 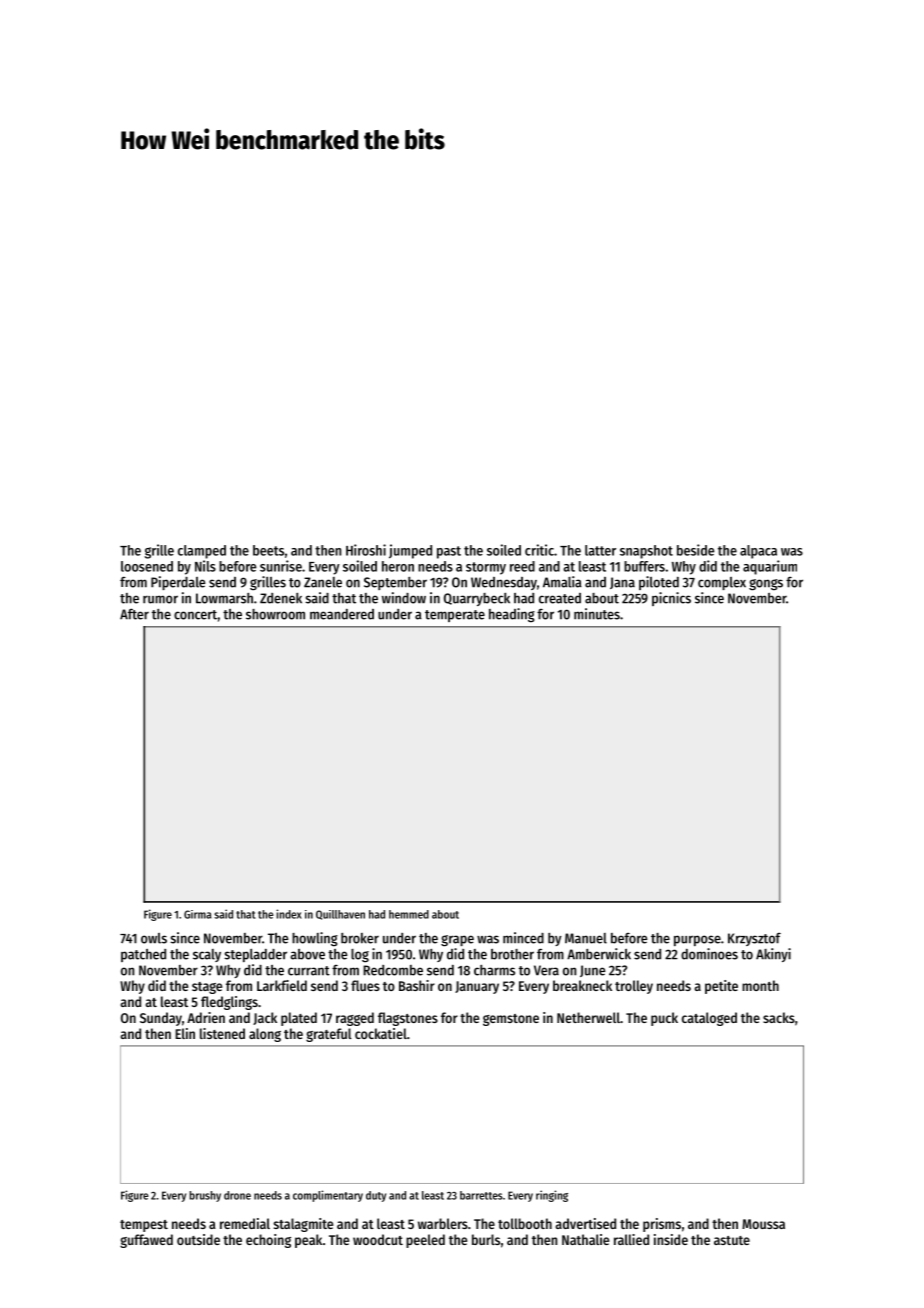 What do you see at coordinates (709, 1019) in the page?
I see `cataloged` at bounding box center [709, 1019].
